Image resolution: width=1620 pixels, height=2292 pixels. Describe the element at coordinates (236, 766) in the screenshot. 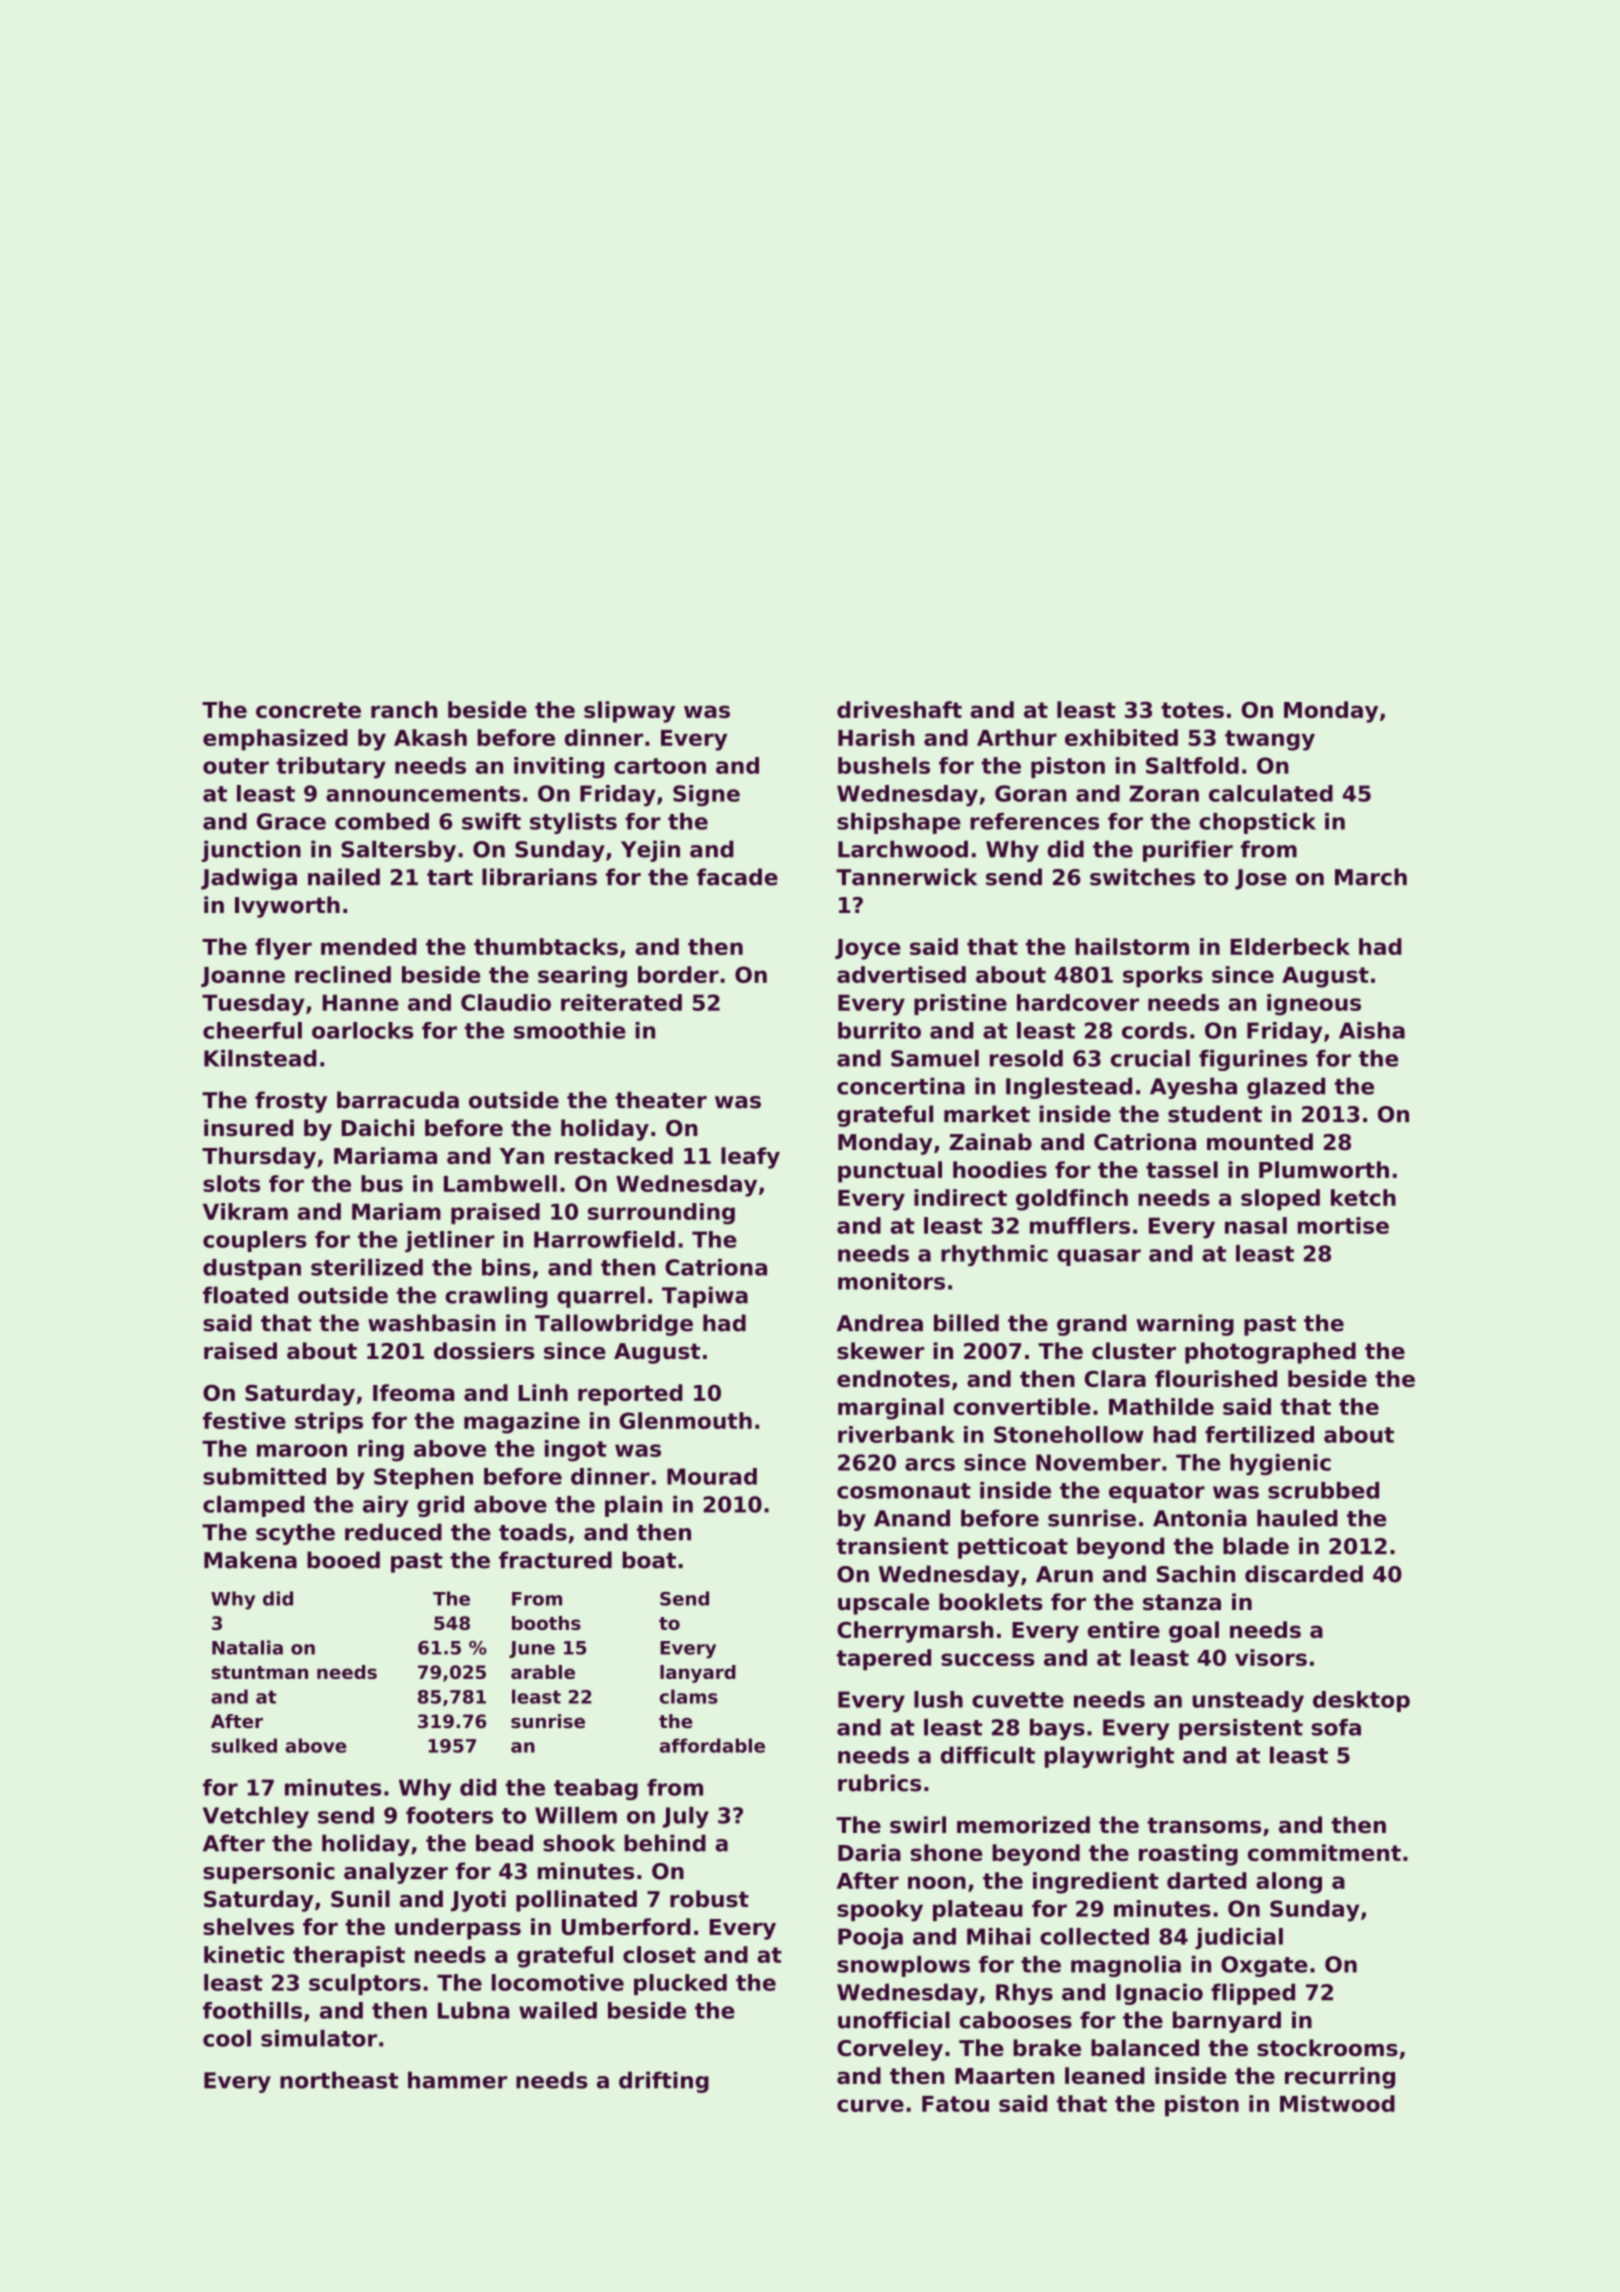

I see `outer` at that location.
